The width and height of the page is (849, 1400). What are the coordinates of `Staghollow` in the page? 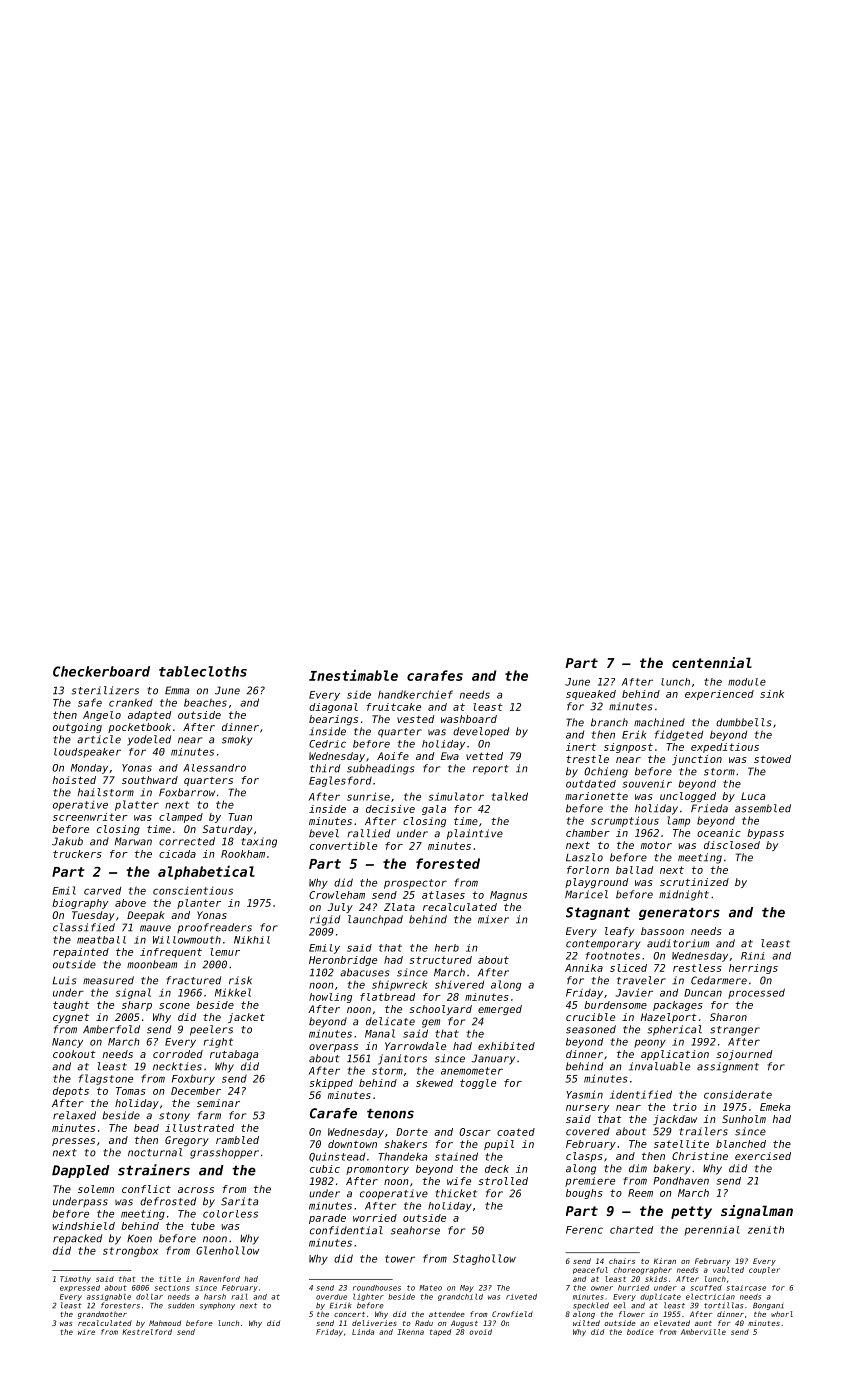 It's located at (484, 1259).
